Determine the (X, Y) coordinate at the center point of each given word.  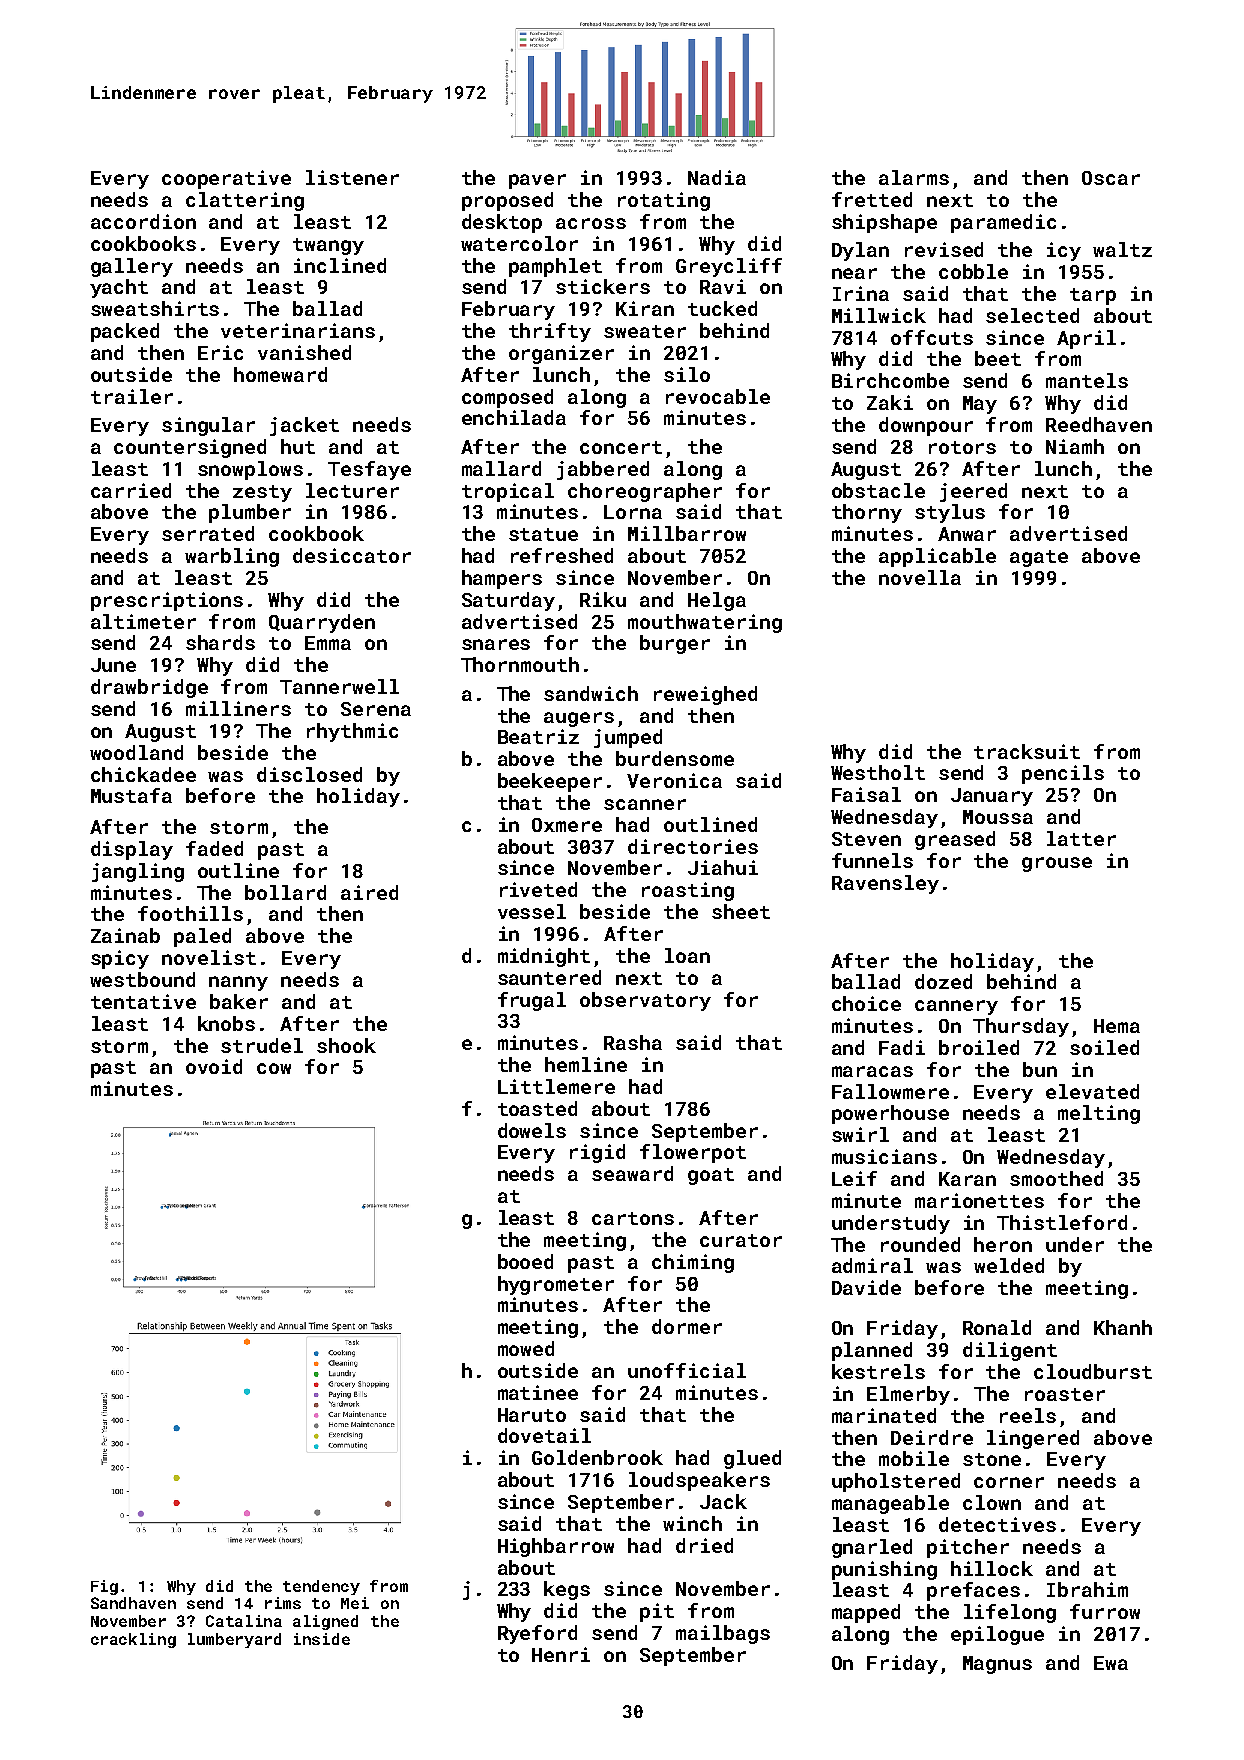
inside (322, 1639)
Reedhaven (1099, 424)
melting (1099, 1114)
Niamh (1075, 446)
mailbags (723, 1634)
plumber (250, 513)
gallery (132, 267)
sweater (645, 331)
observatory (645, 1001)
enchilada (514, 417)
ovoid (214, 1066)
